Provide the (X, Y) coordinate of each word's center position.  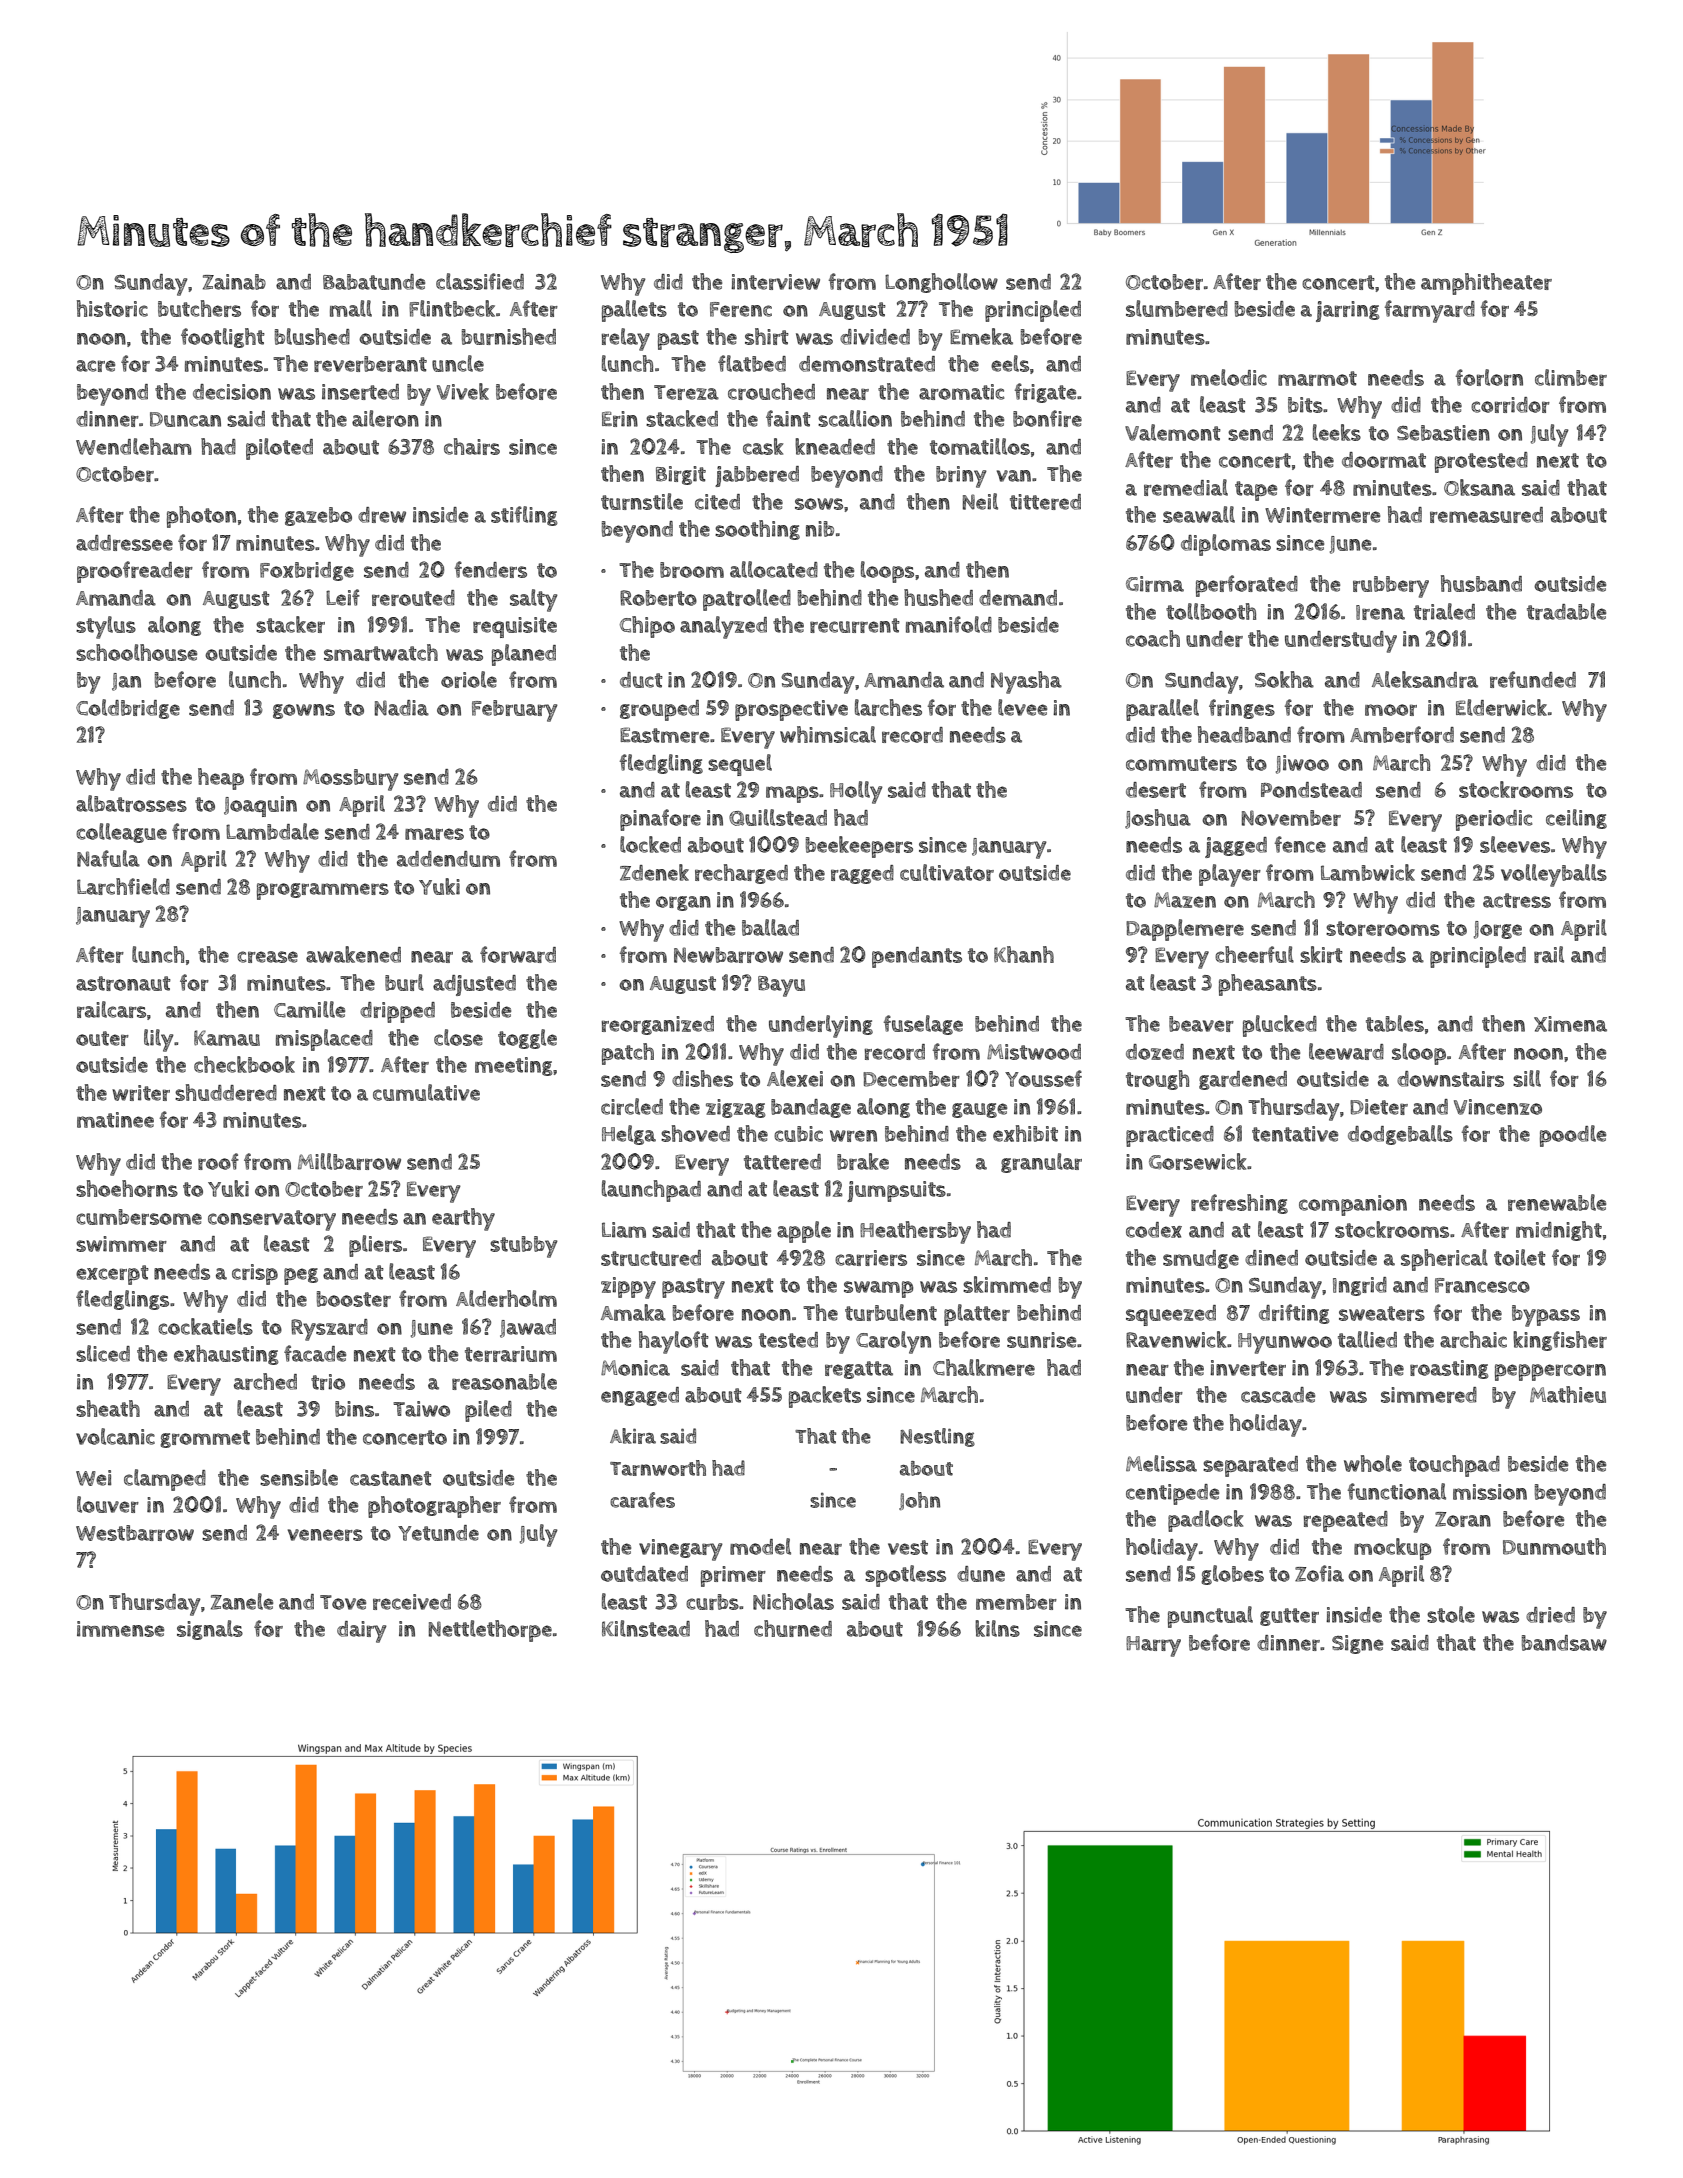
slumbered (1177, 308)
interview (775, 282)
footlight (223, 338)
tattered (782, 1162)
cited (717, 502)
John (919, 1501)
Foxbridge (307, 571)
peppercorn (1550, 1372)
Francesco (1482, 1285)
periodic (1494, 820)
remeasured (1486, 515)
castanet (391, 1478)
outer (102, 1038)
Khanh (1024, 954)
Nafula (108, 858)
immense (120, 1629)
